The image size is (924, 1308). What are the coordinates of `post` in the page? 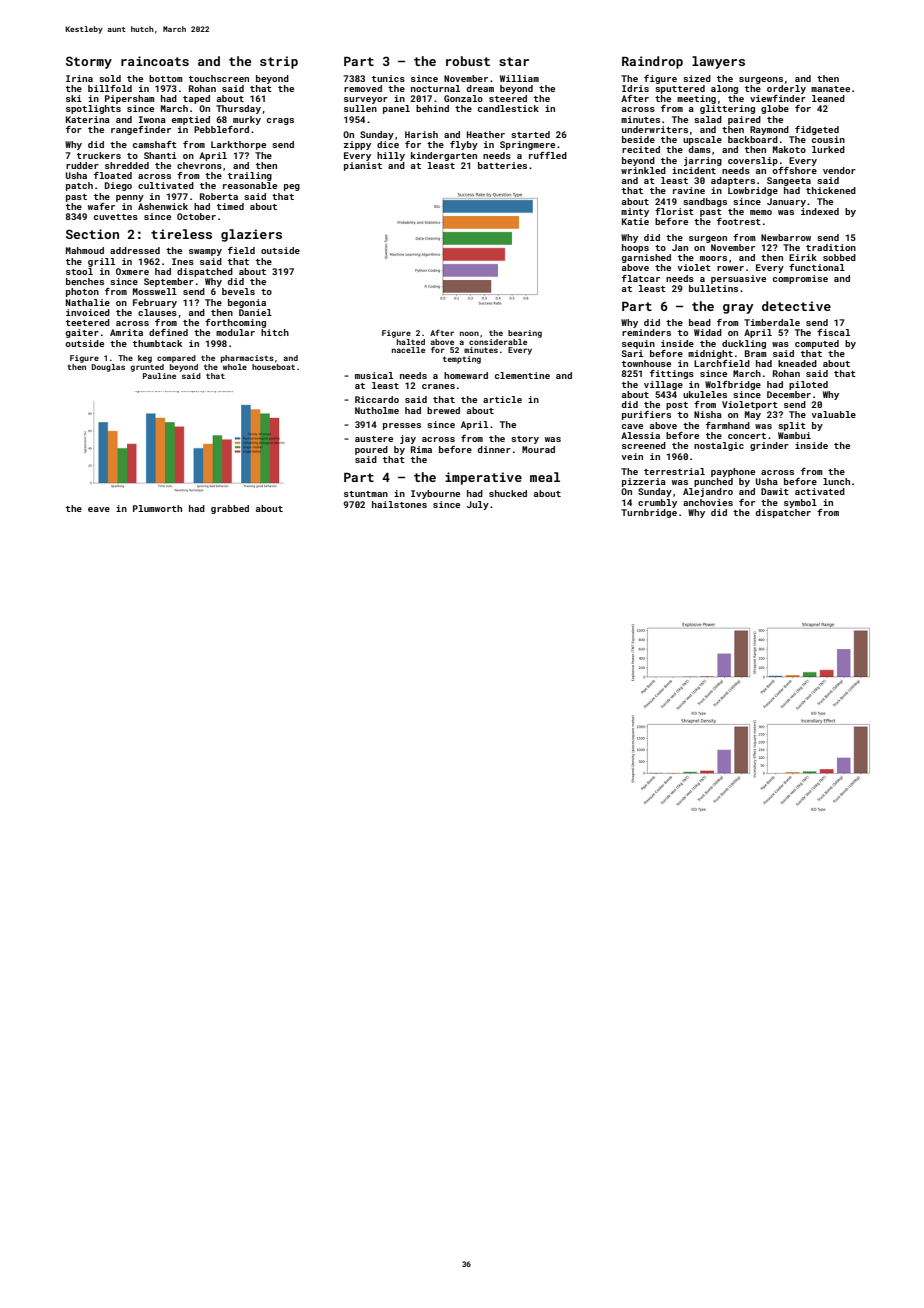 It's located at (677, 406).
